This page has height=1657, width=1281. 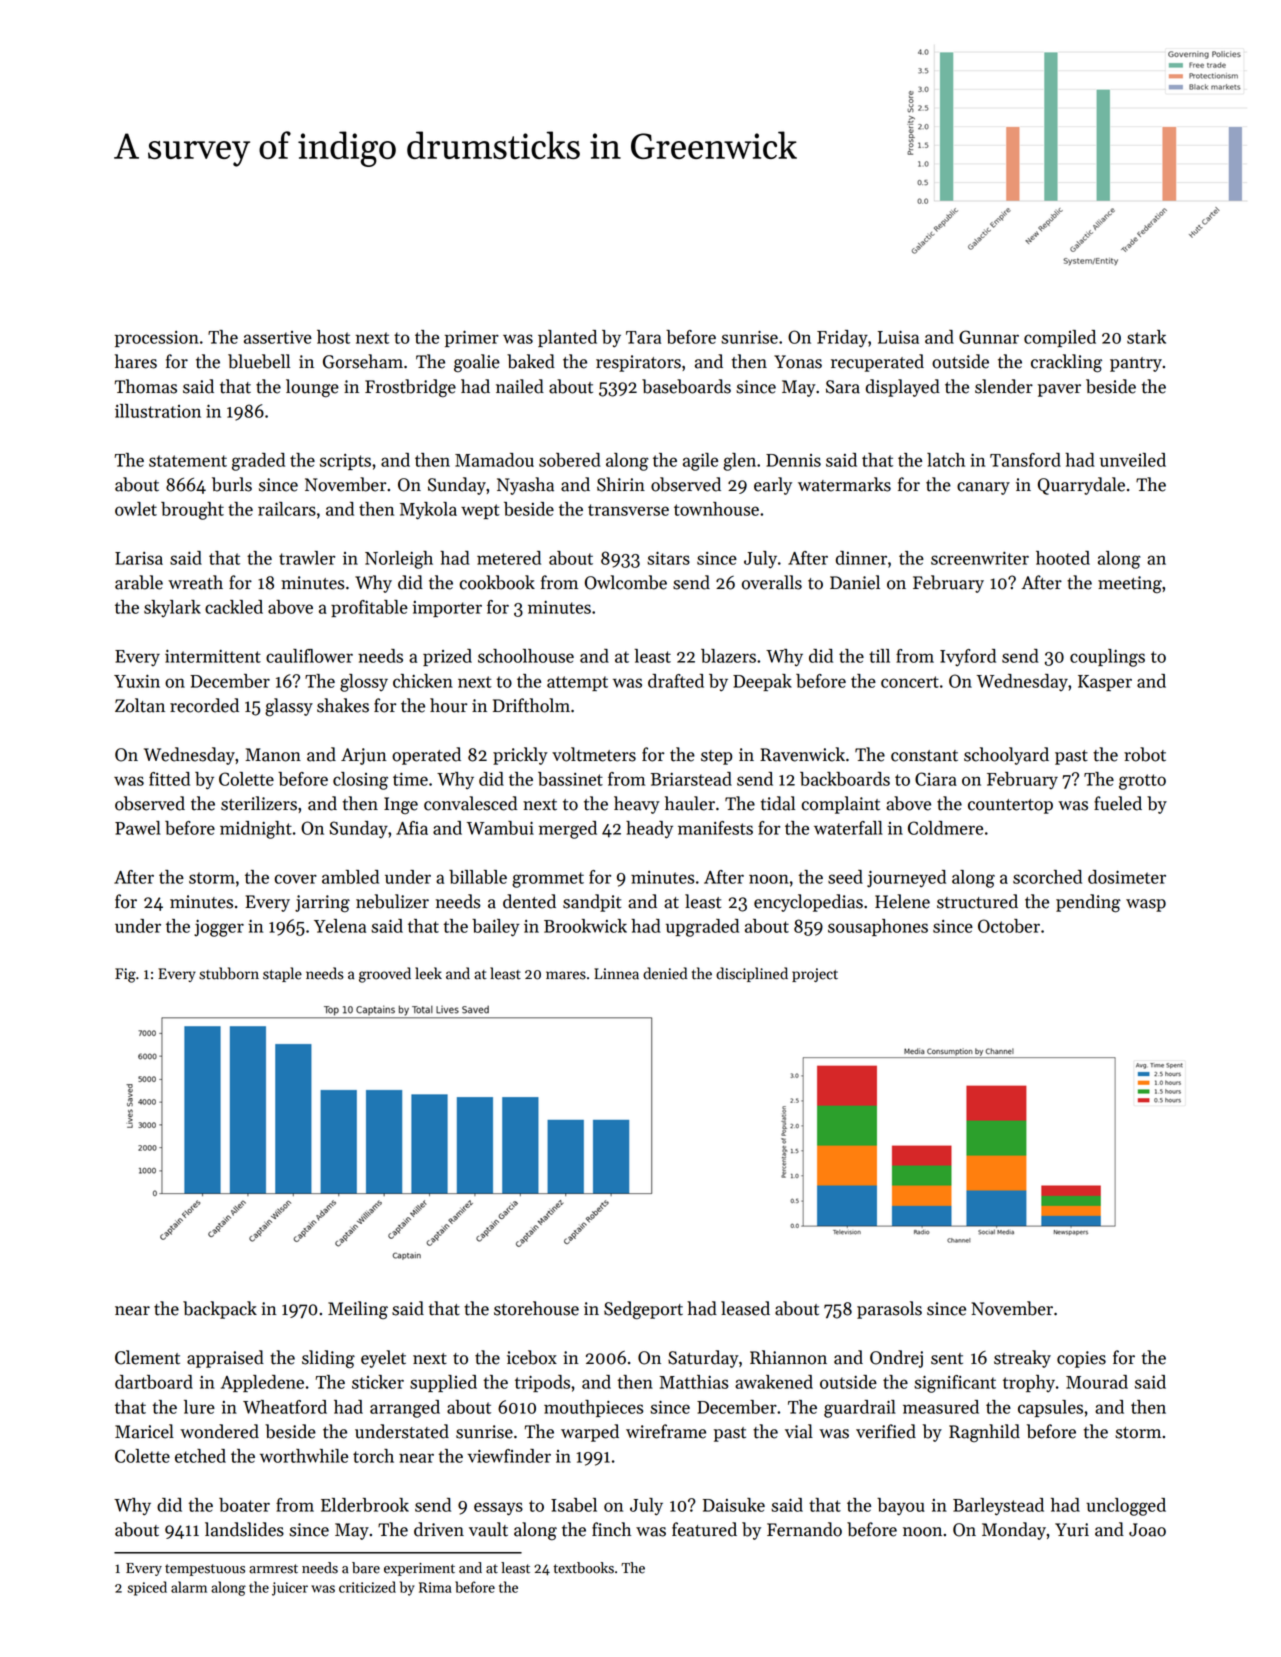 I want to click on concert, so click(x=910, y=682).
